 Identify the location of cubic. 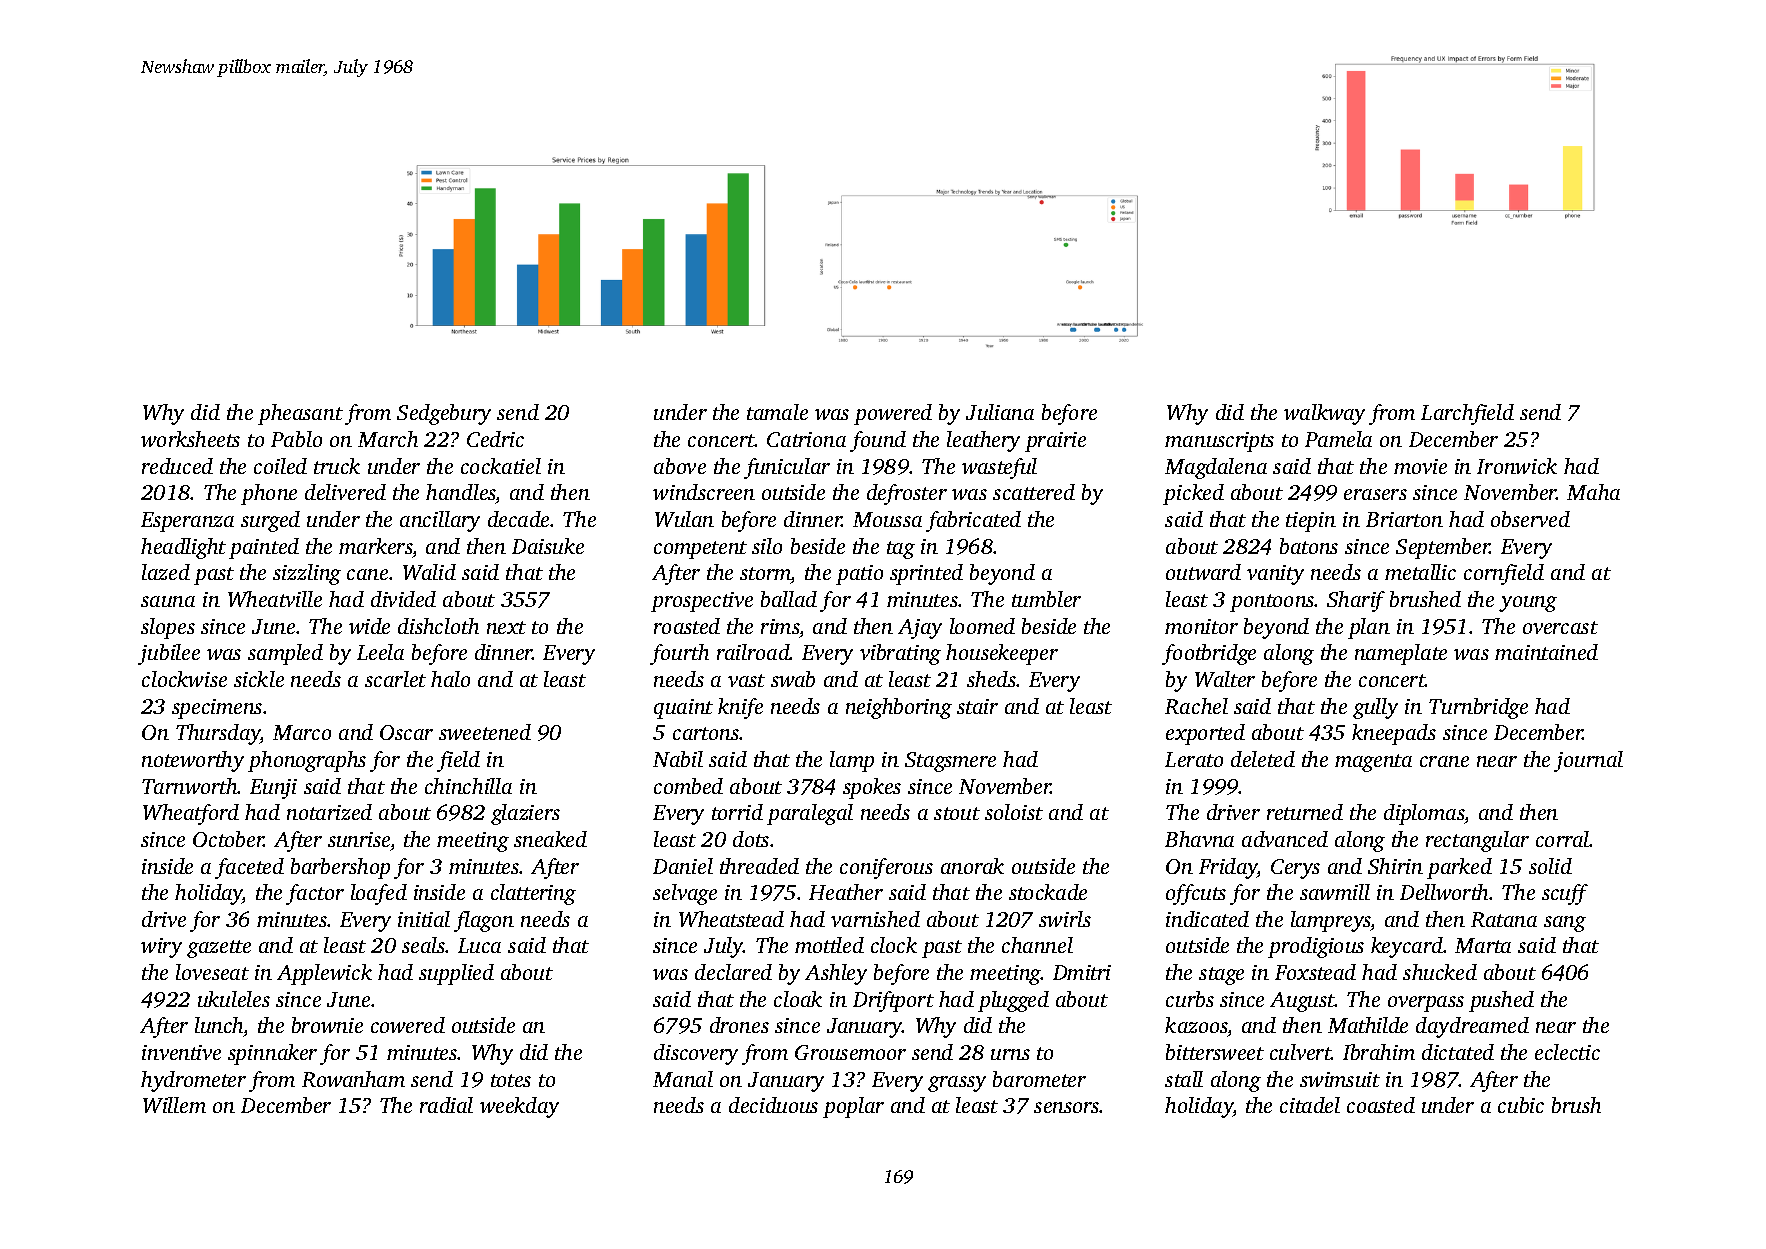
(1521, 1105).
